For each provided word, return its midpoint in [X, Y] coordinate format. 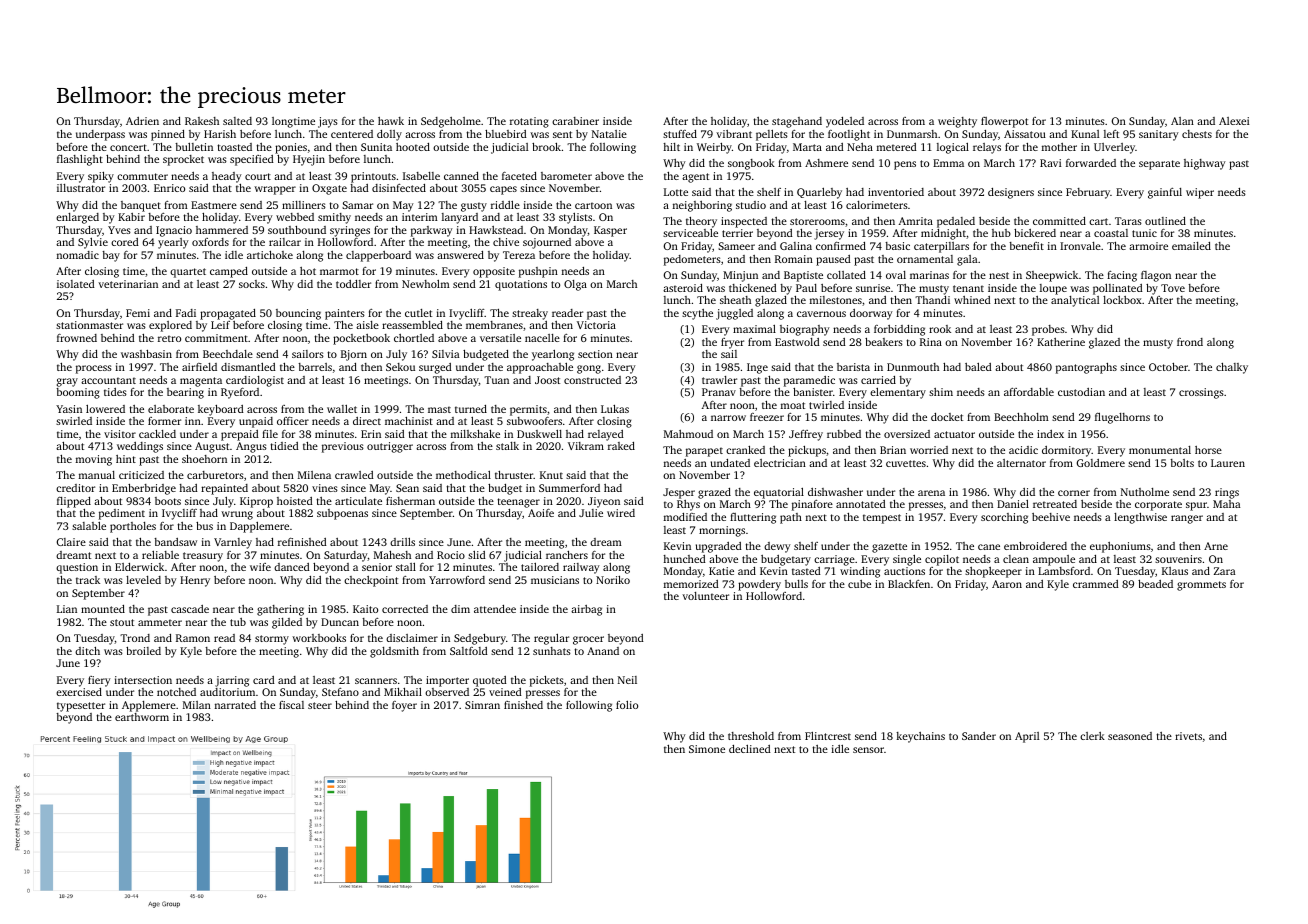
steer [320, 705]
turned [471, 409]
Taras [1128, 221]
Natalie [609, 134]
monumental [1160, 450]
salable [89, 526]
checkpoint [371, 581]
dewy [777, 547]
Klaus [1175, 571]
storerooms [817, 221]
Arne [1216, 546]
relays [987, 148]
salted [237, 121]
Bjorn [354, 355]
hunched [684, 559]
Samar [357, 205]
